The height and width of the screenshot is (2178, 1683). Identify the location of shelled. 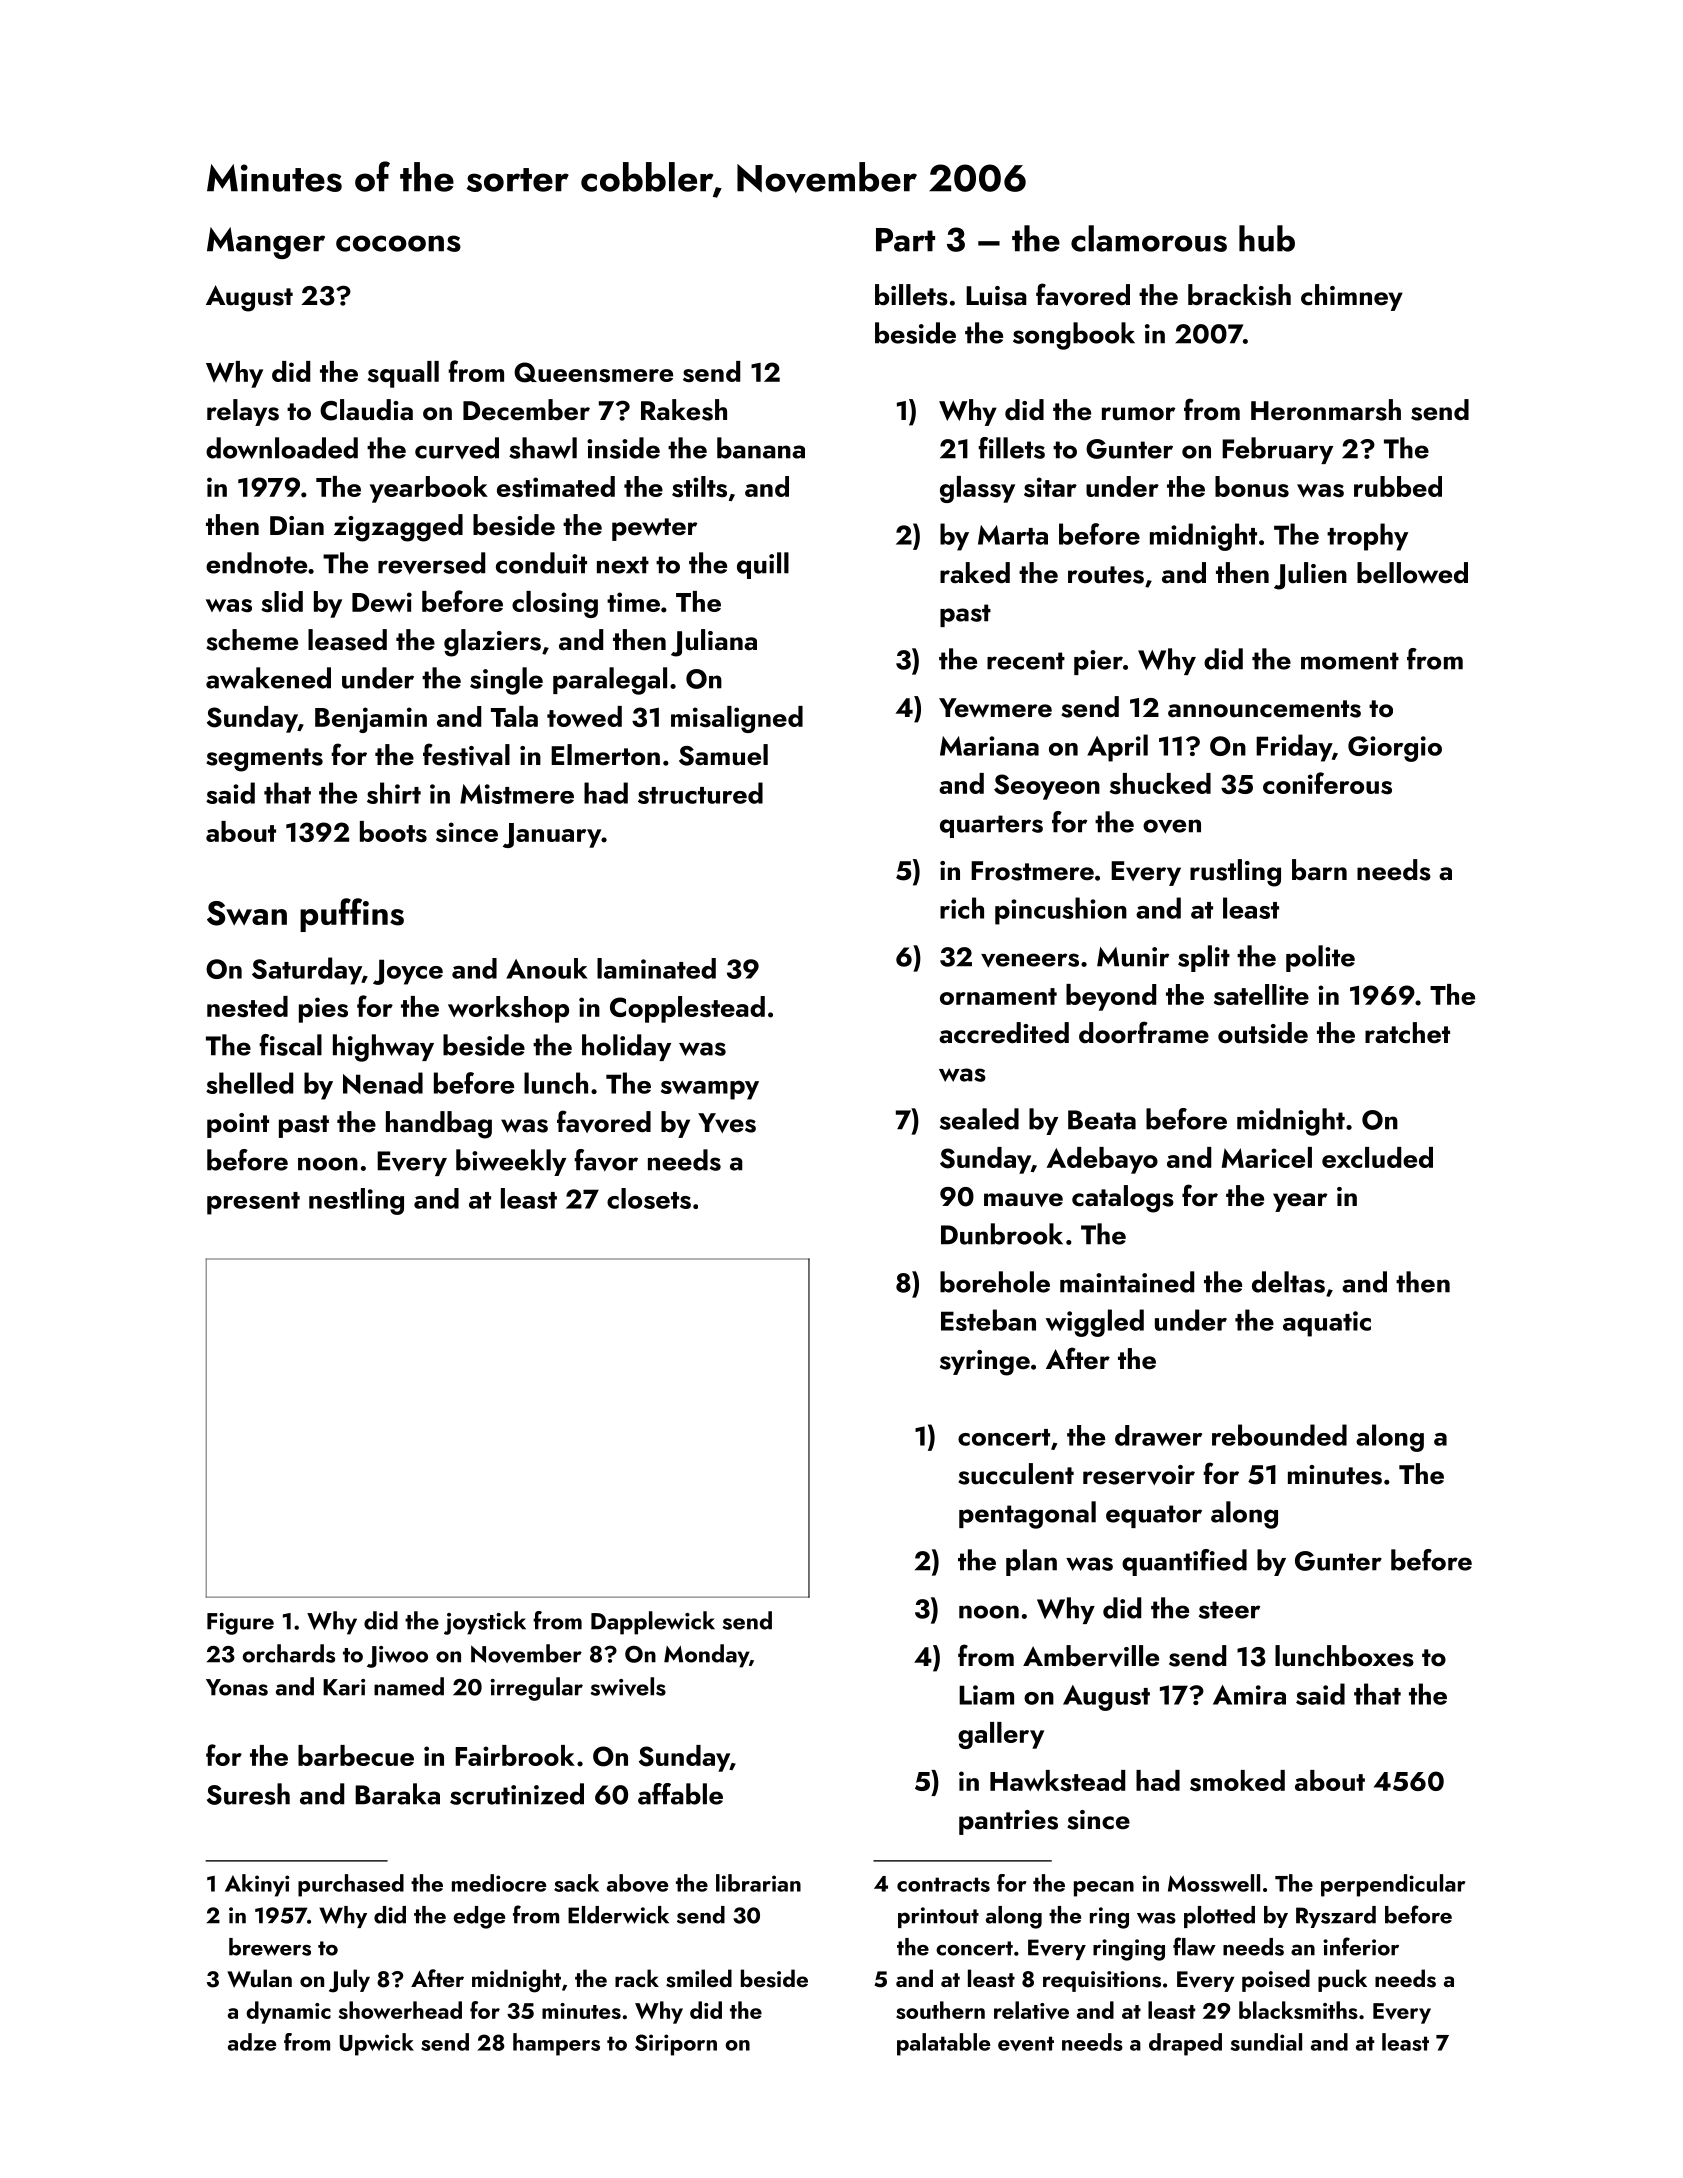
(249, 1083).
